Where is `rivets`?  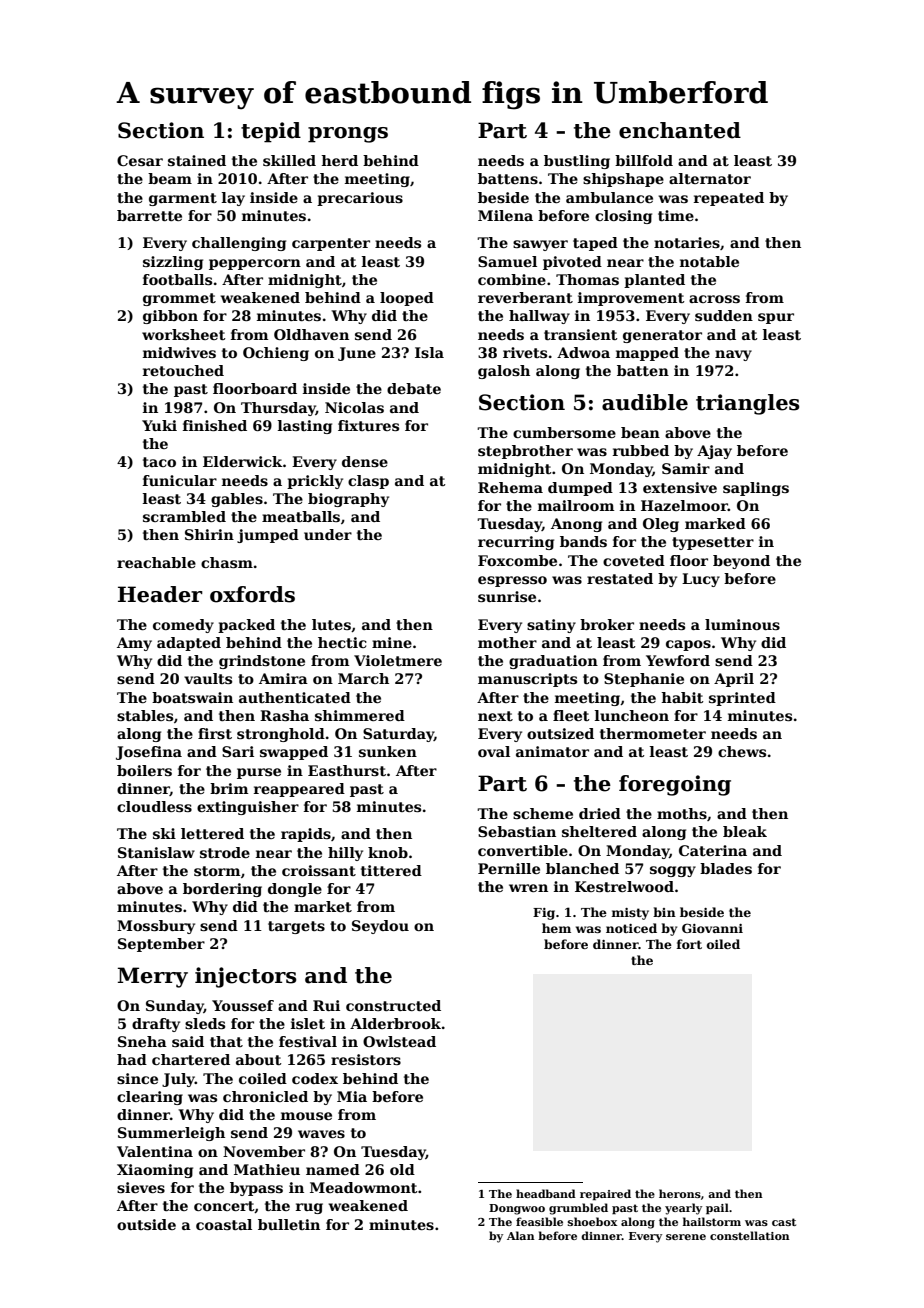 rivets is located at coordinates (525, 352).
